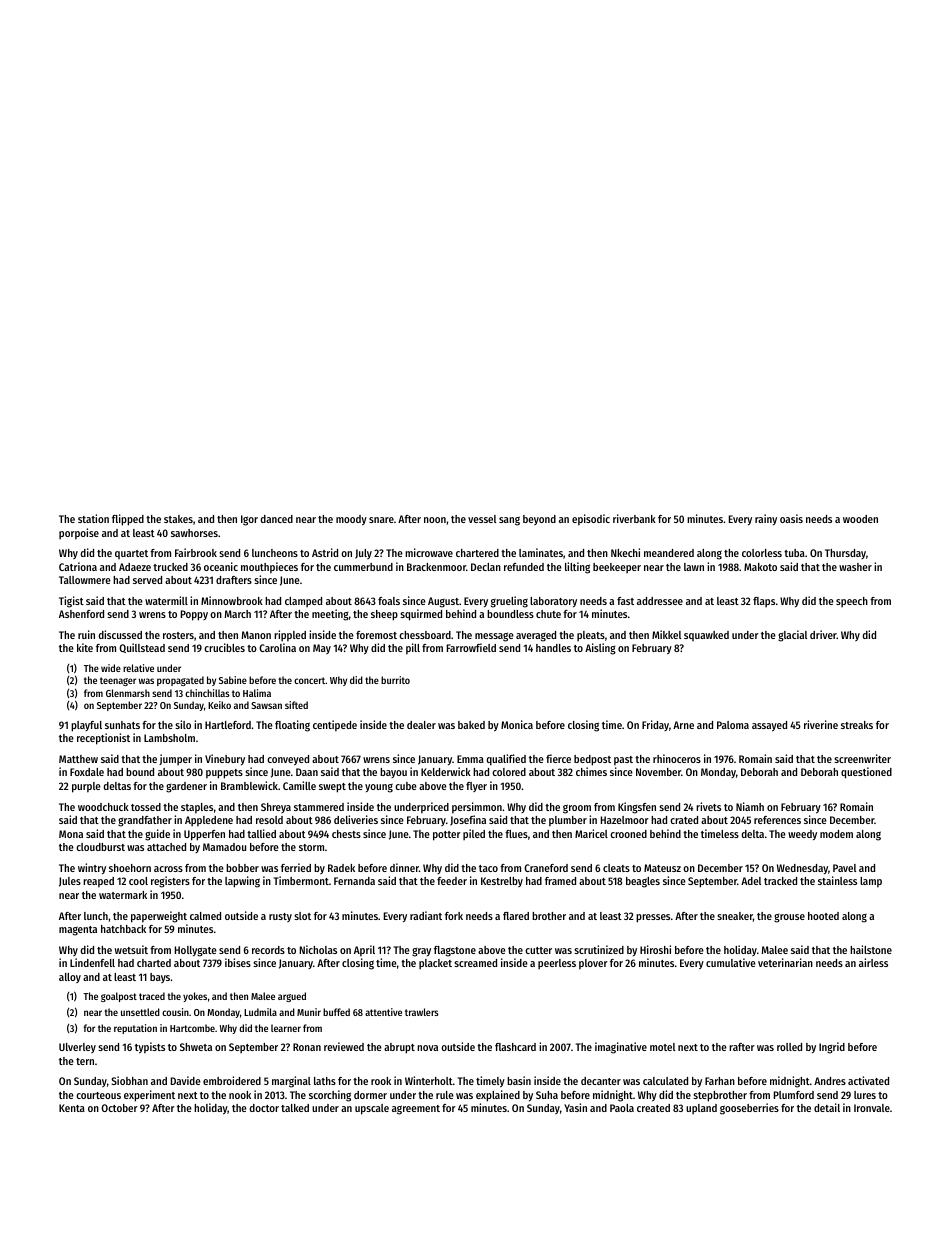  I want to click on Sabine, so click(233, 680).
